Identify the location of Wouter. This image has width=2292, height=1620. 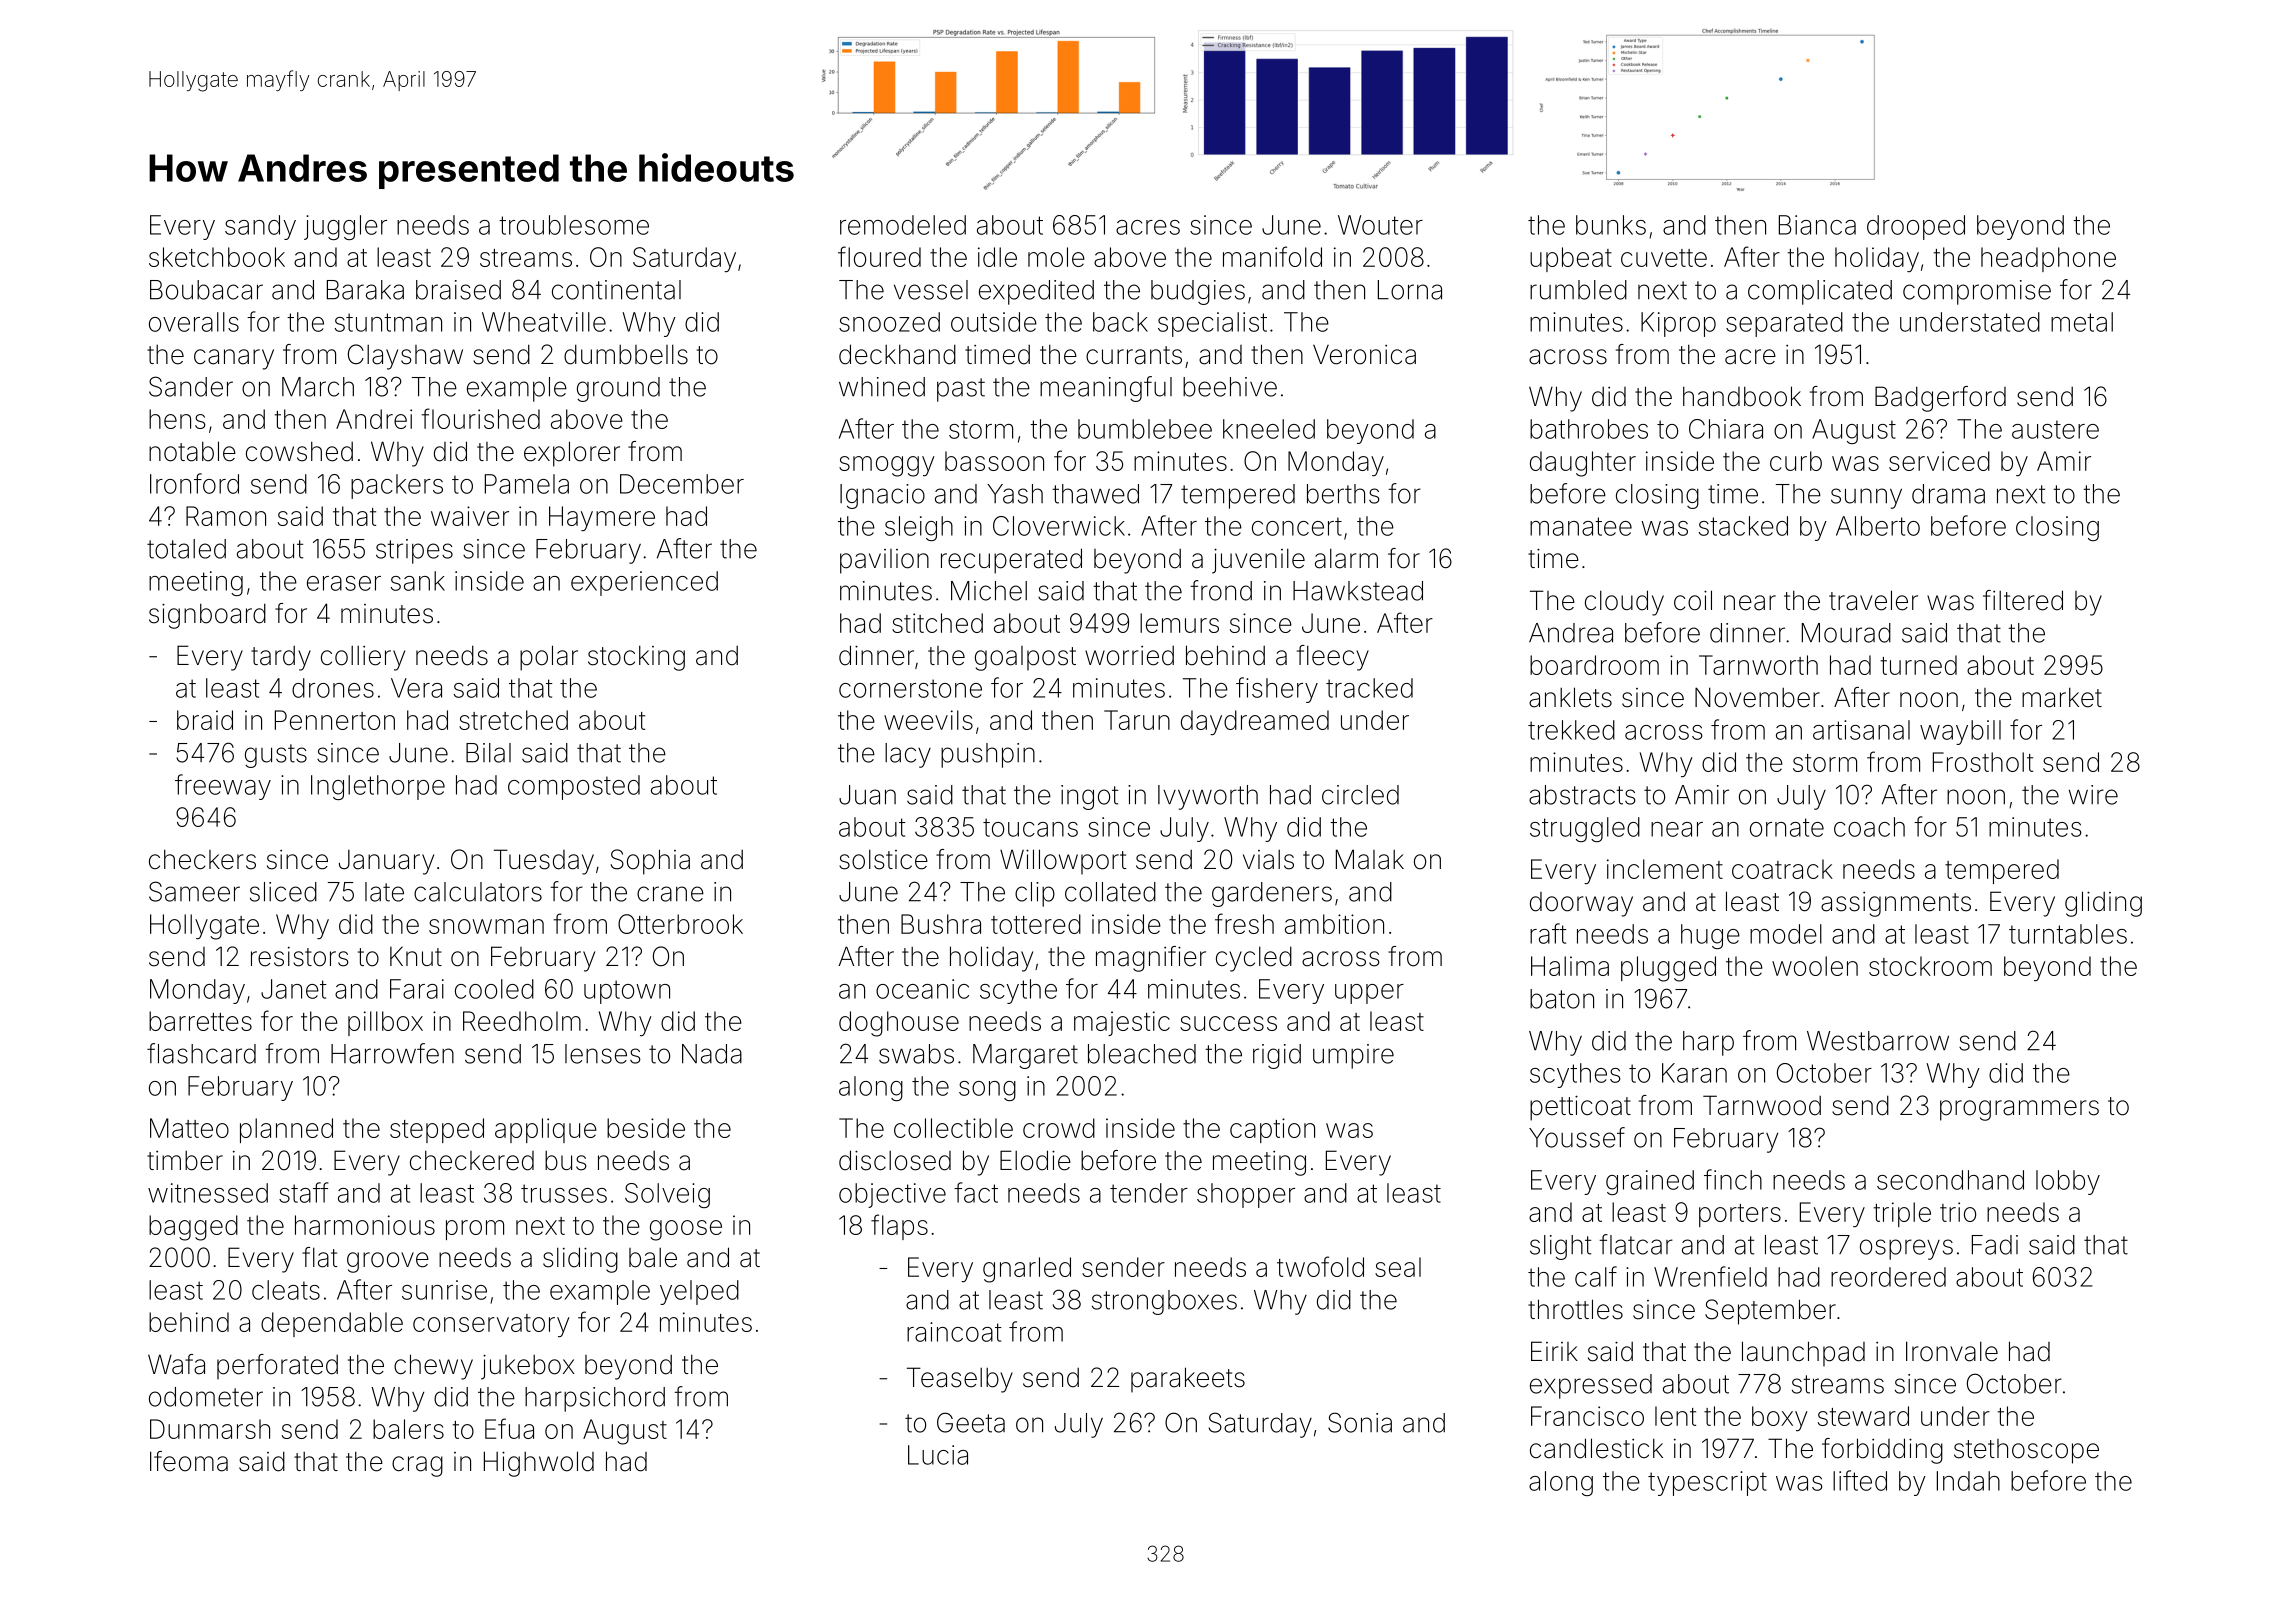
(1380, 225).
